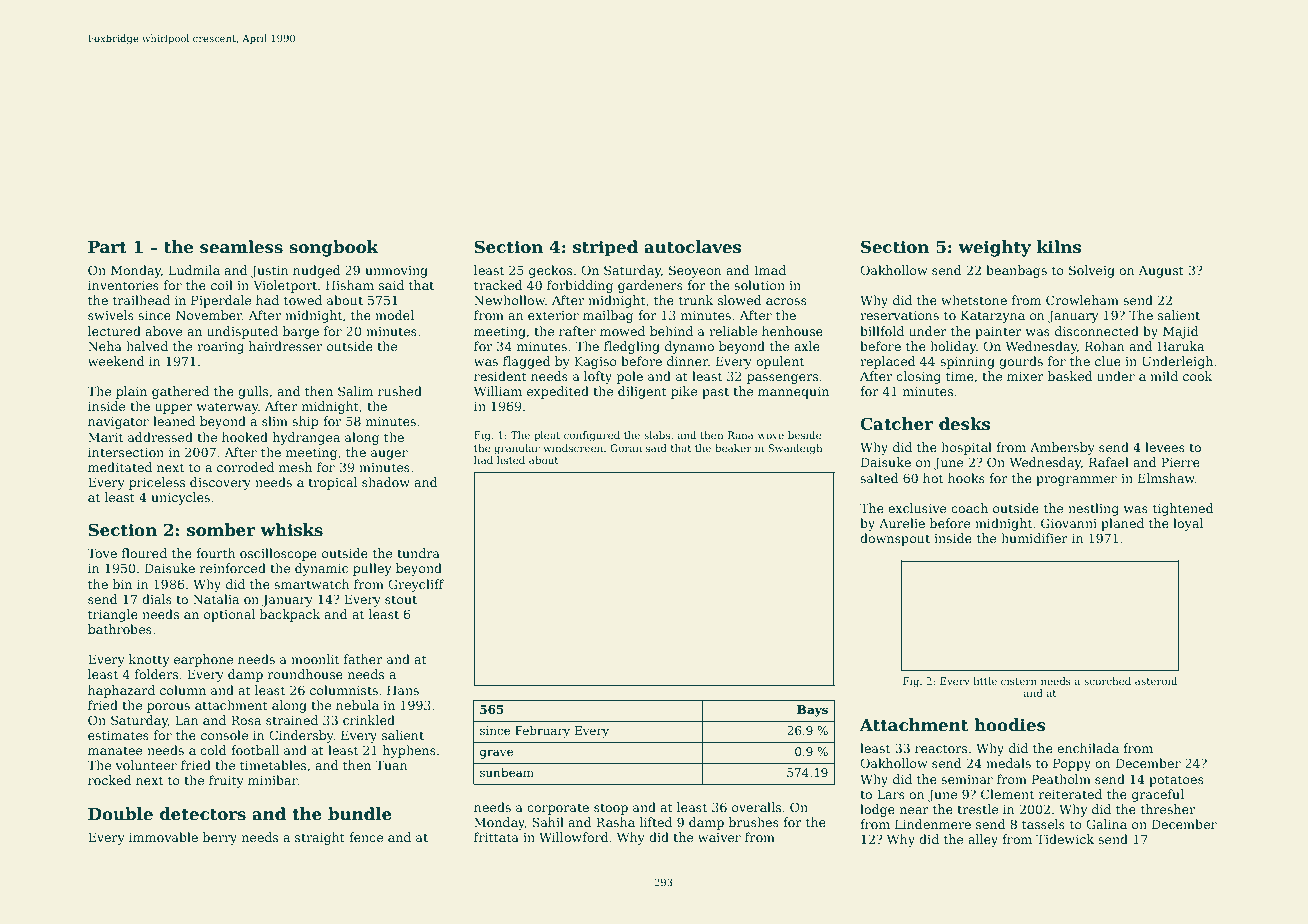 The height and width of the document is (924, 1308). Describe the element at coordinates (303, 300) in the document. I see `towed` at that location.
